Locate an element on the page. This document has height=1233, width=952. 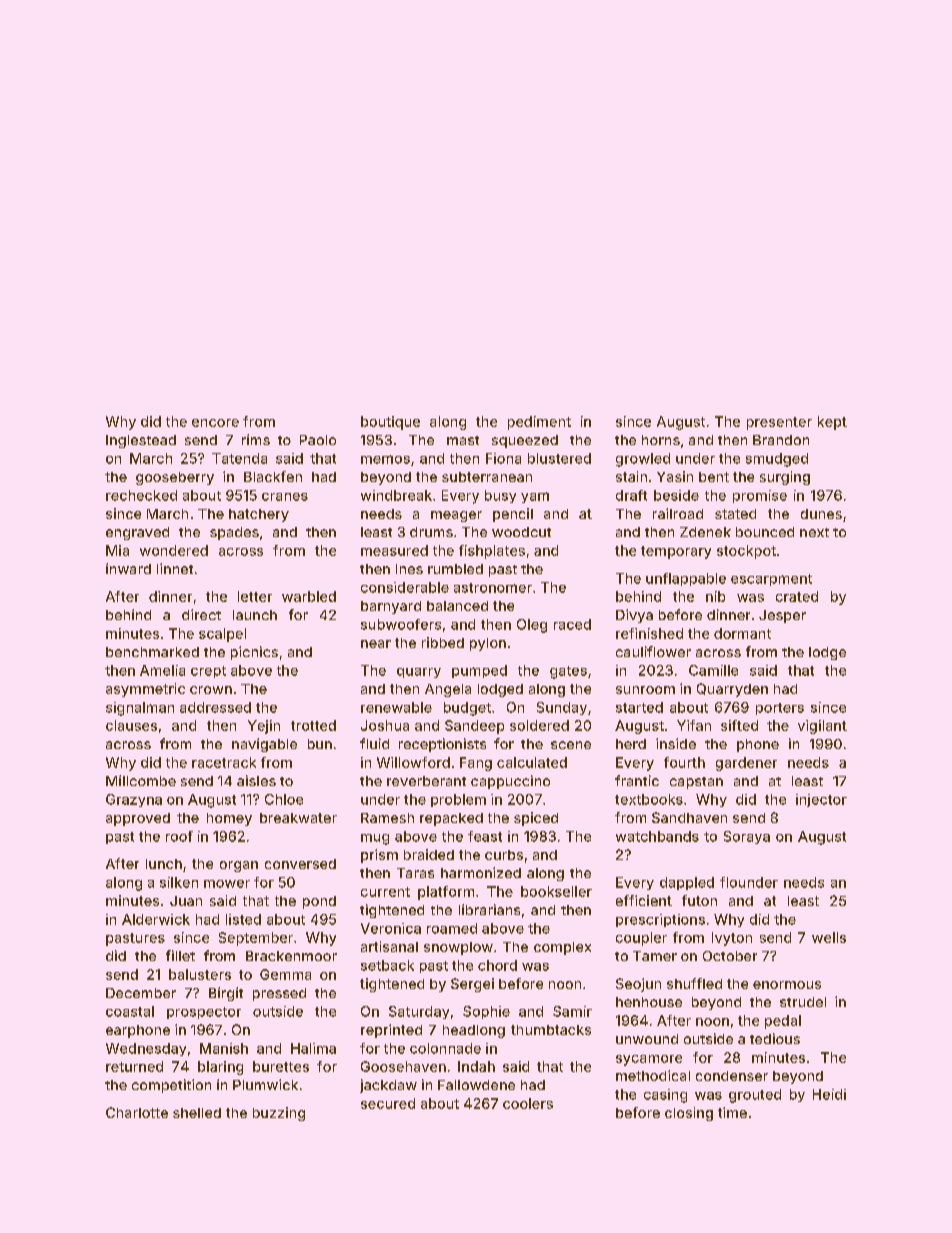
chord is located at coordinates (497, 965).
